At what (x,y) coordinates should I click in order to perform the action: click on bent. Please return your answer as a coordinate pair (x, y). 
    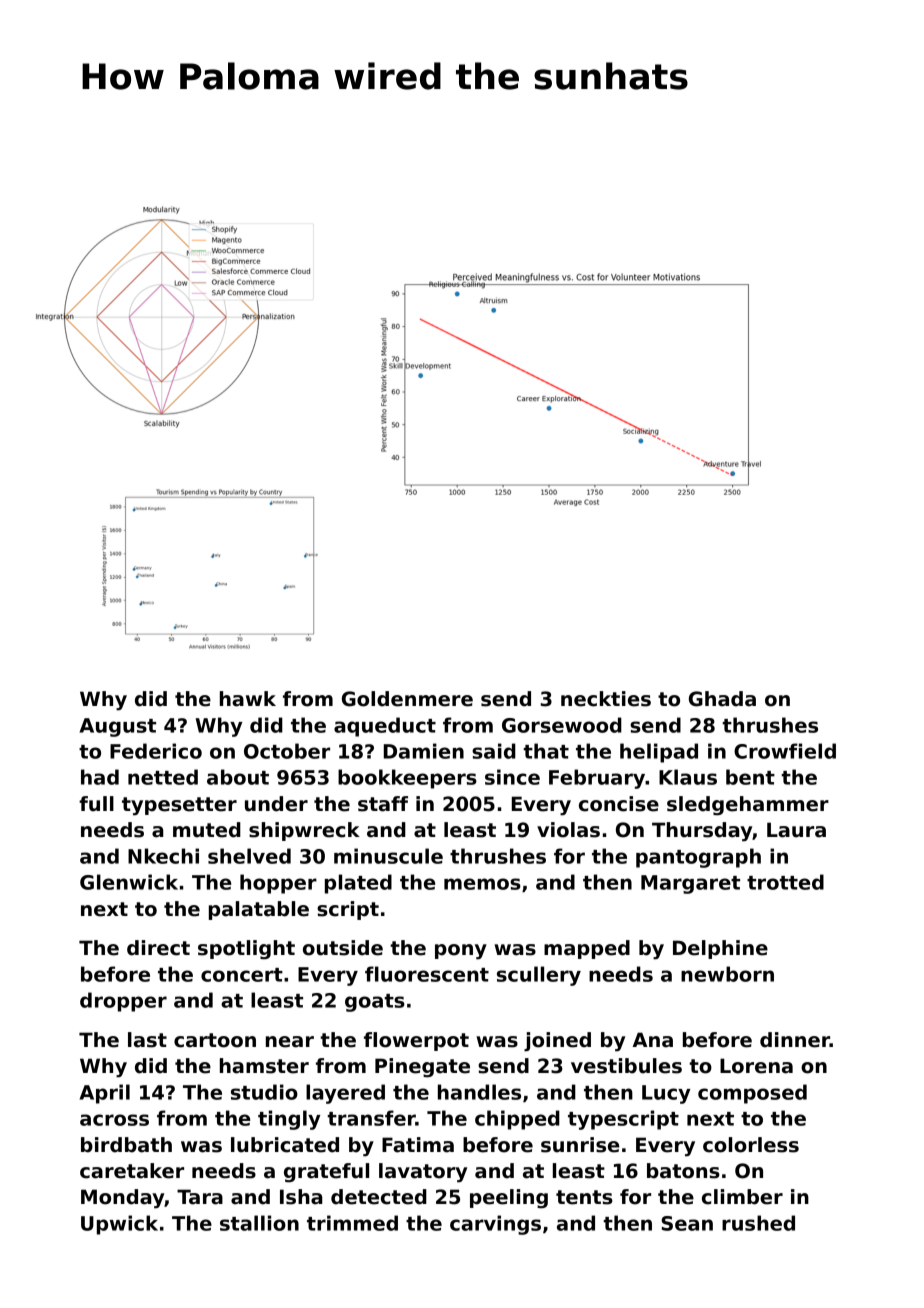
    Looking at the image, I should click on (750, 777).
